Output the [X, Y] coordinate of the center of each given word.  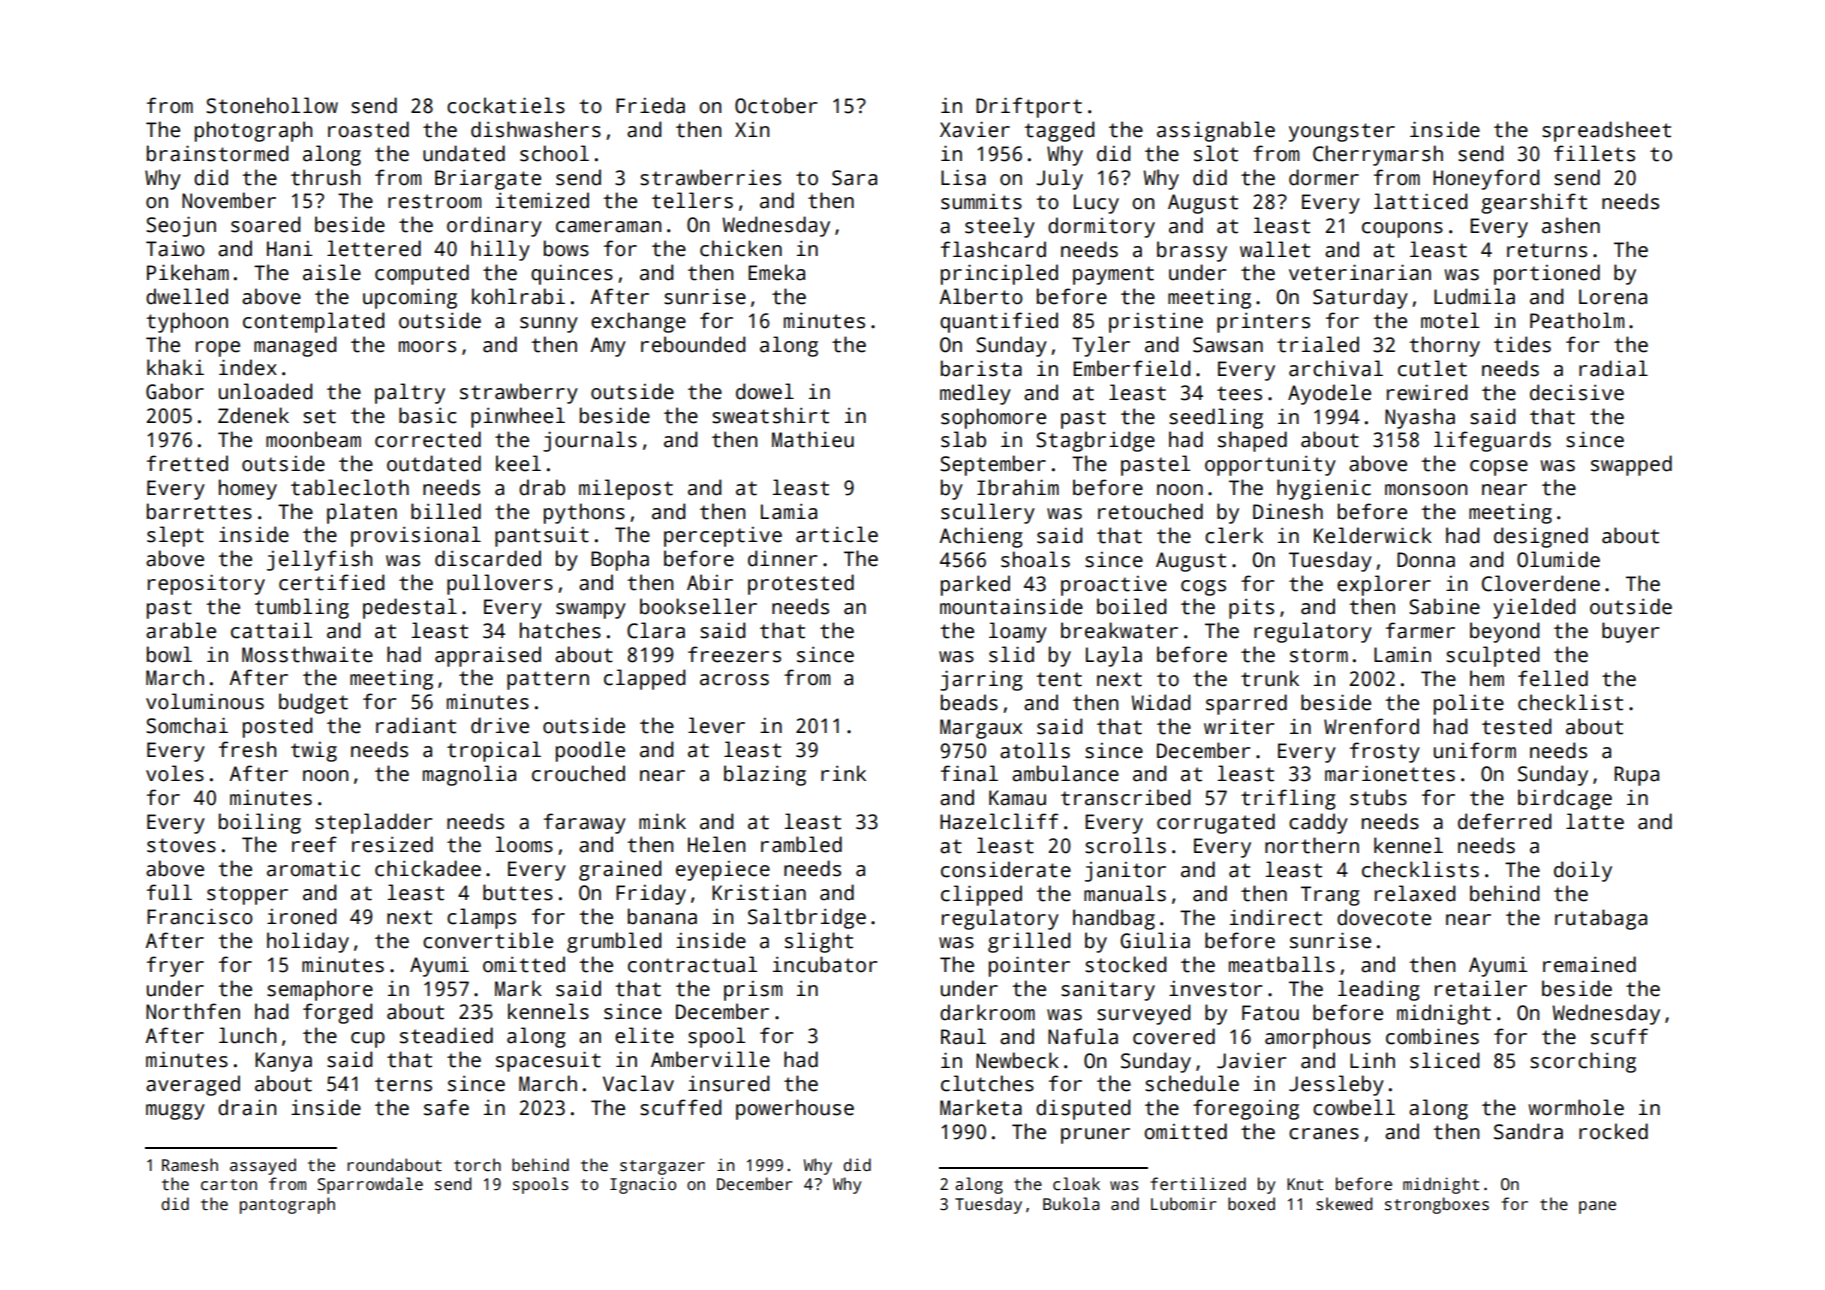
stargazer [662, 1167]
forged [337, 1013]
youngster [1342, 132]
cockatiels [506, 105]
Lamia [789, 511]
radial [1613, 368]
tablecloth [350, 487]
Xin [752, 129]
